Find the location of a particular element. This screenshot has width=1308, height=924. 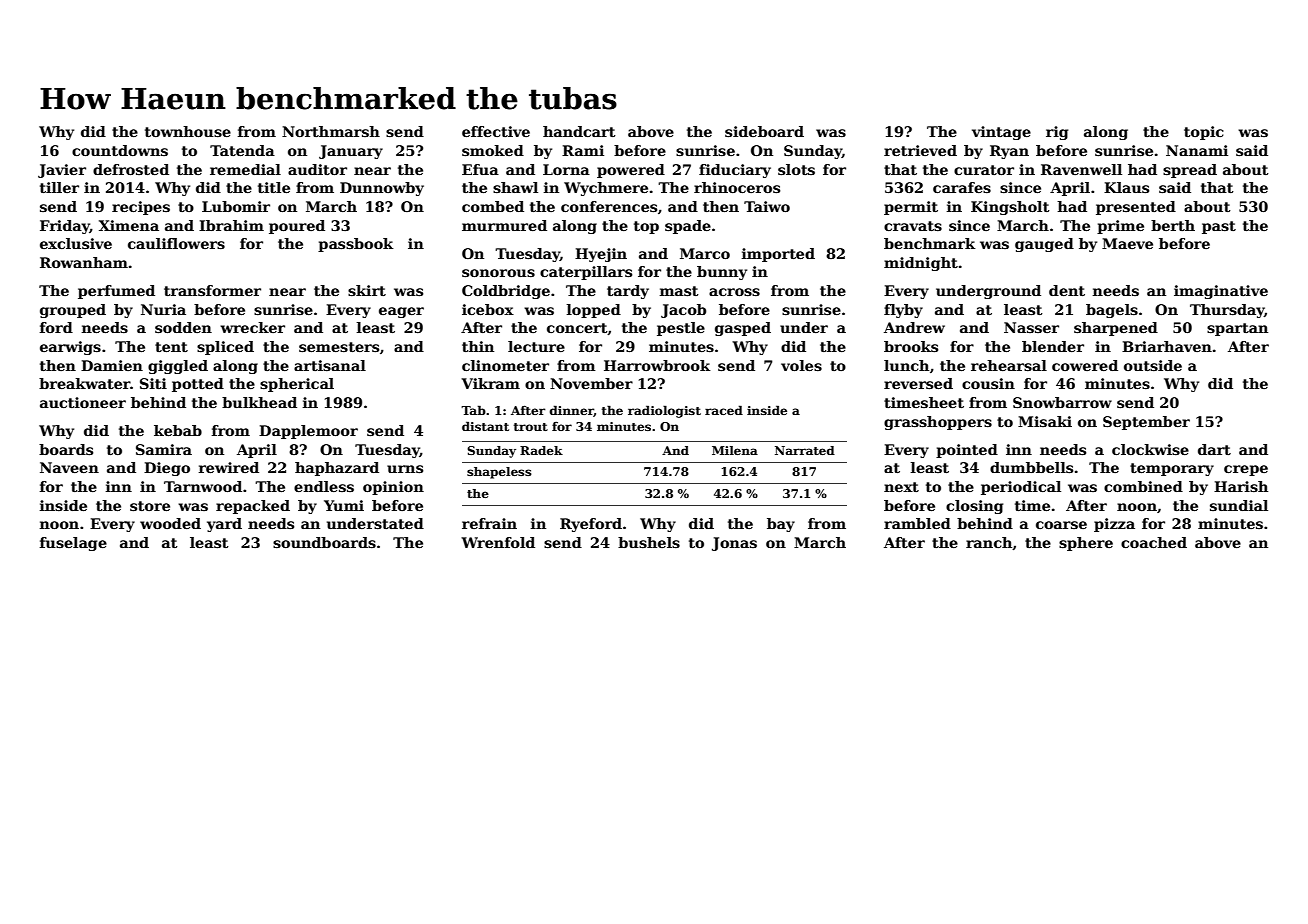

kebab is located at coordinates (178, 430).
